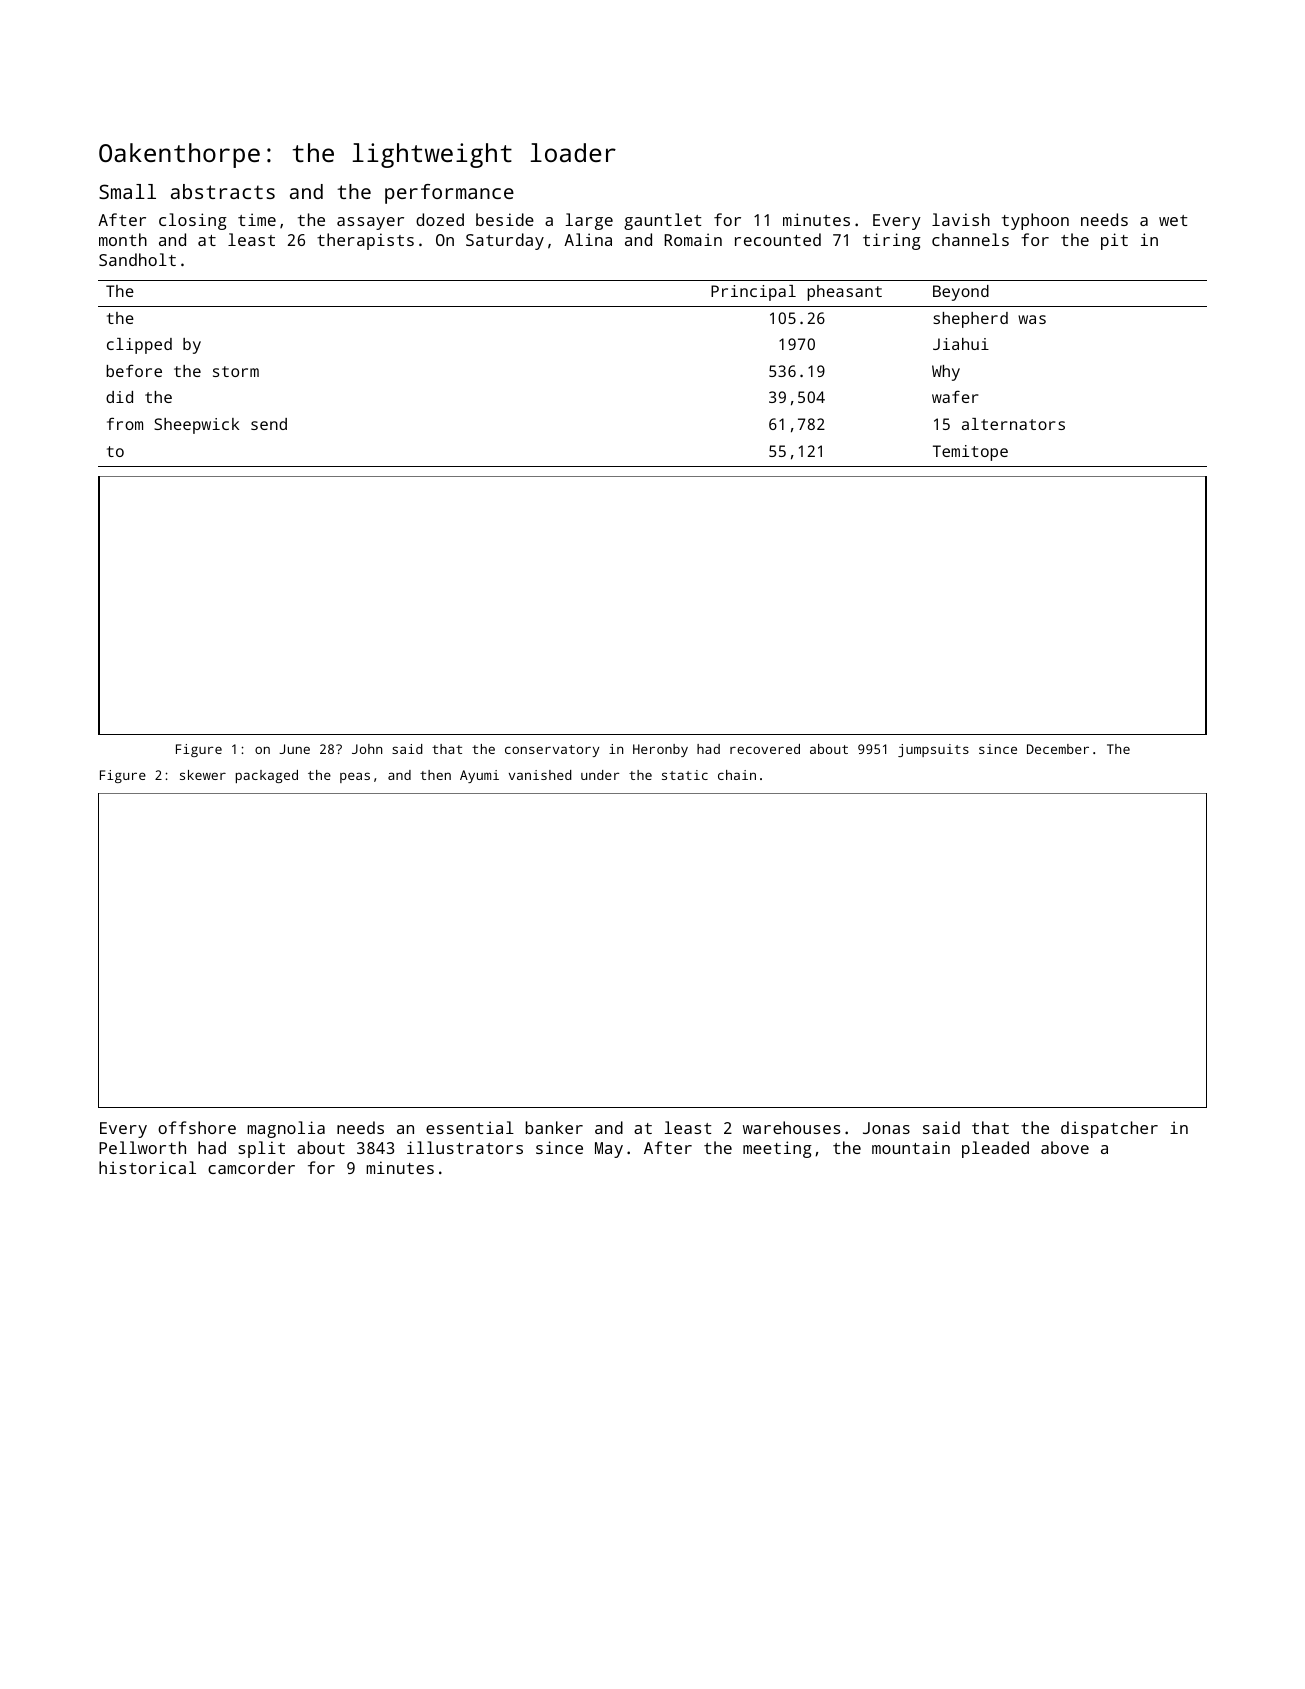 The height and width of the image is (1689, 1305). Describe the element at coordinates (600, 775) in the image. I see `under` at that location.
